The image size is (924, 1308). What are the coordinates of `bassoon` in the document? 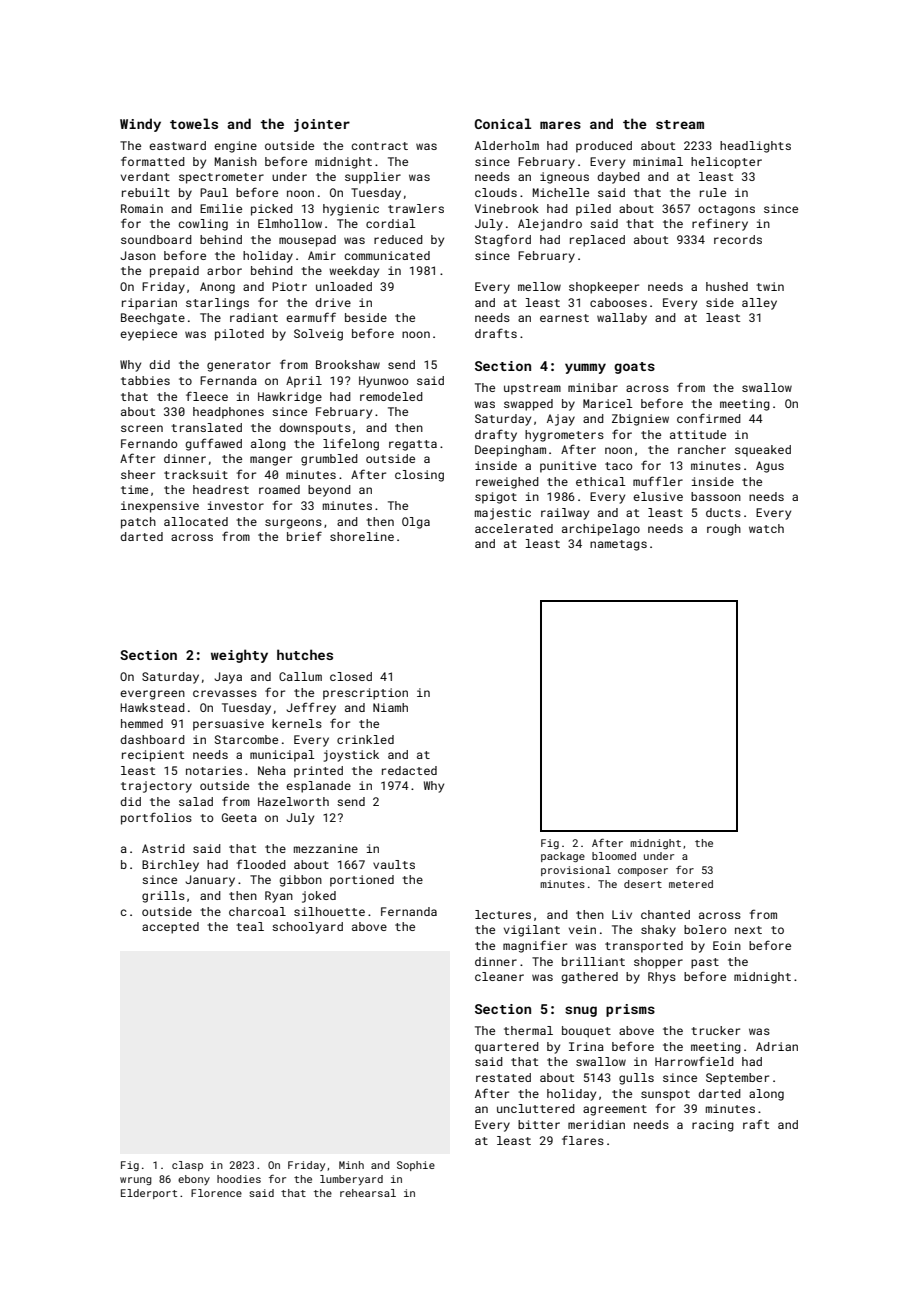 It's located at (716, 496).
